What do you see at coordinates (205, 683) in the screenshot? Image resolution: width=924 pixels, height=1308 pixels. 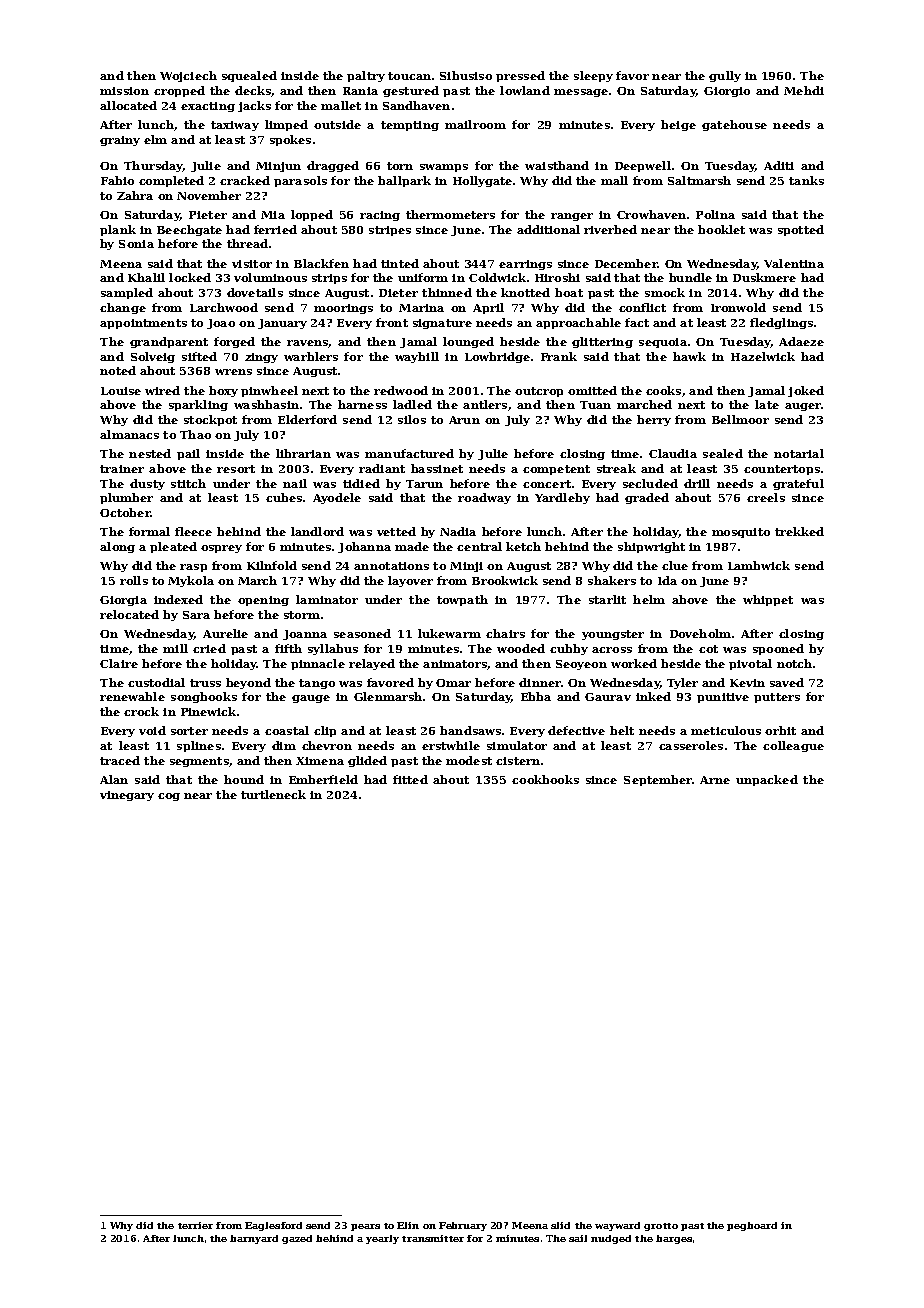 I see `truss` at bounding box center [205, 683].
